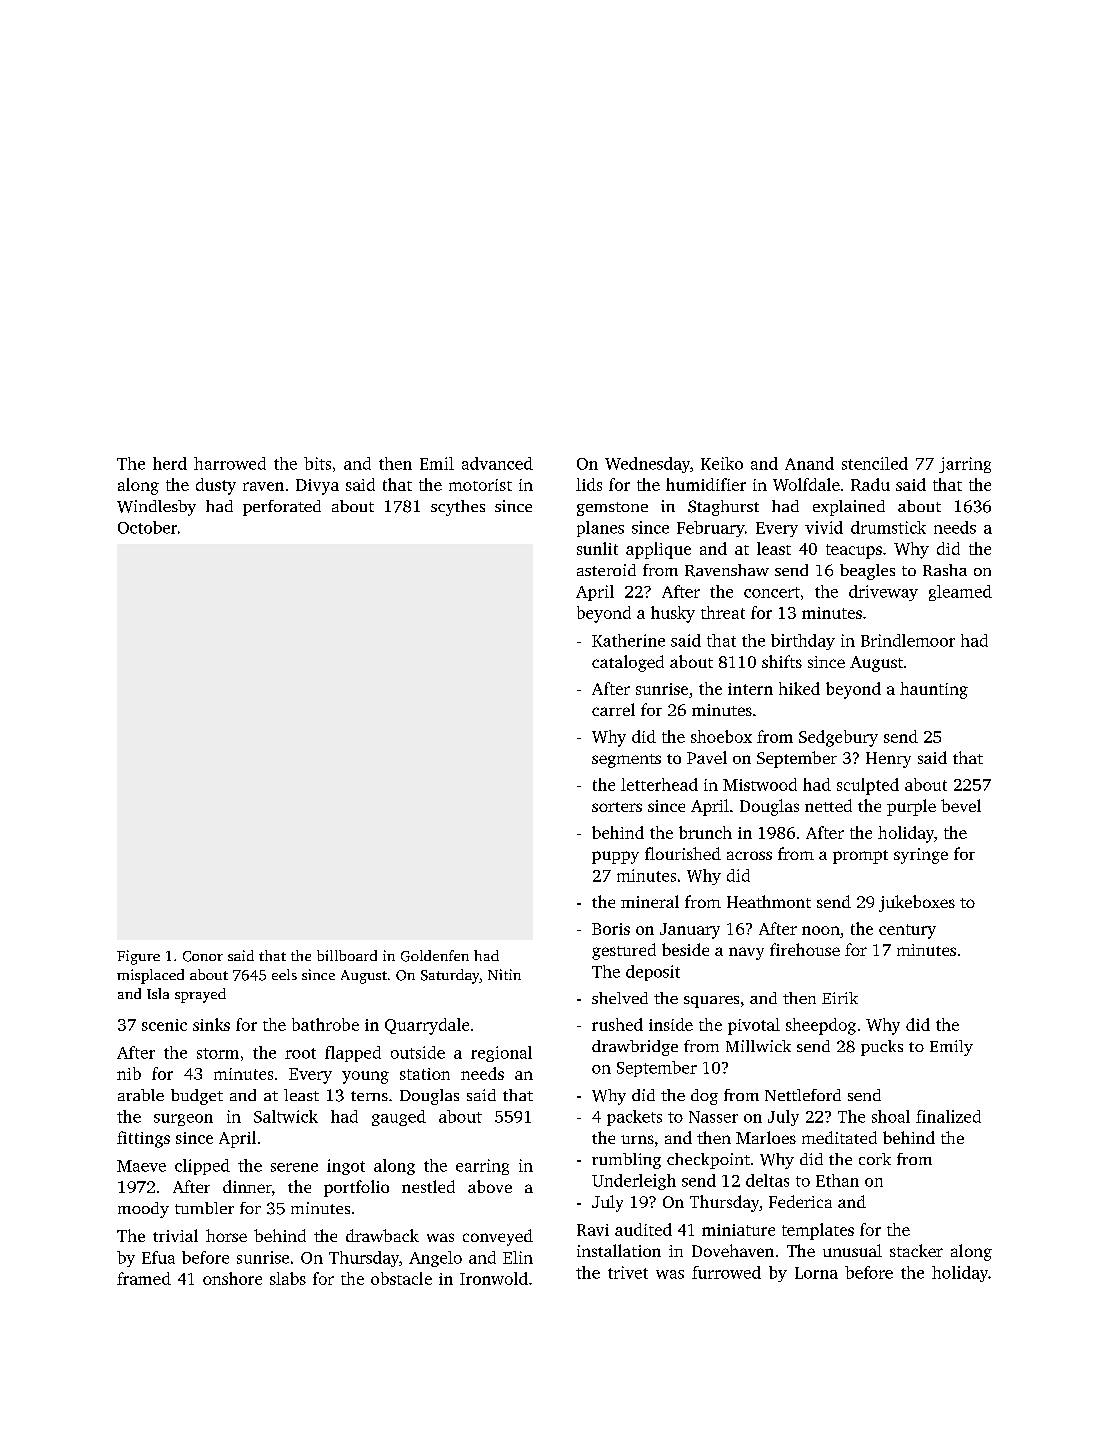 The width and height of the document is (1109, 1435). What do you see at coordinates (288, 1278) in the document?
I see `slabs` at bounding box center [288, 1278].
